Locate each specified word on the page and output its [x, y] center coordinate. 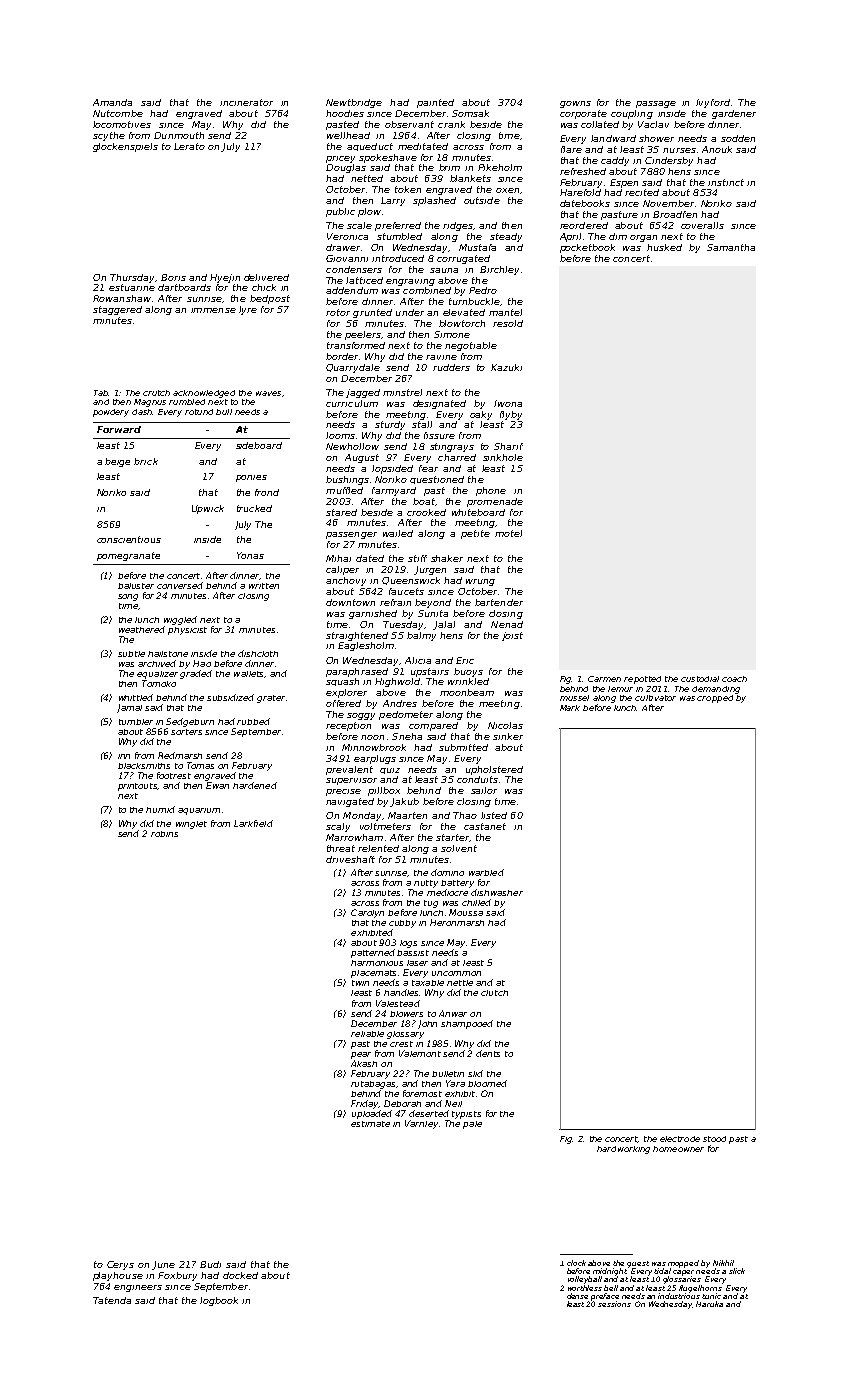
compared [433, 726]
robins [164, 834]
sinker [508, 736]
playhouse [118, 1276]
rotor [338, 312]
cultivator [655, 698]
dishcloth [258, 653]
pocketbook [587, 248]
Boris [173, 277]
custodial [700, 679]
